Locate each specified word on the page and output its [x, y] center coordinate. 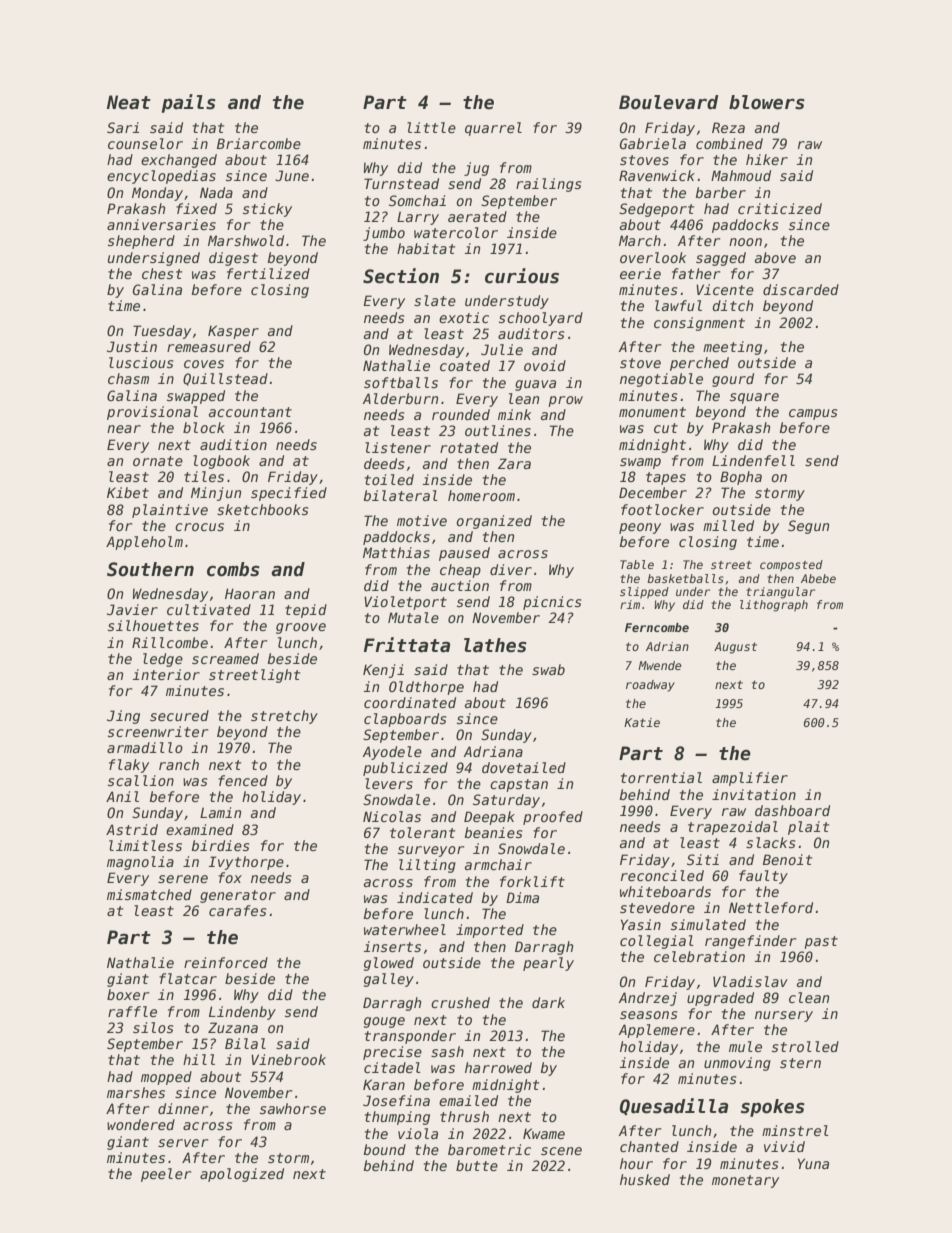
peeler [166, 1175]
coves [204, 364]
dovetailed [524, 767]
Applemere [657, 1031]
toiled [389, 479]
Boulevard [669, 102]
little [431, 127]
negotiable [661, 380]
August [735, 648]
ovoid [545, 365]
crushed [460, 1002]
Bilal [245, 1043]
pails [189, 103]
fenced [243, 780]
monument [652, 412]
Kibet [128, 492]
